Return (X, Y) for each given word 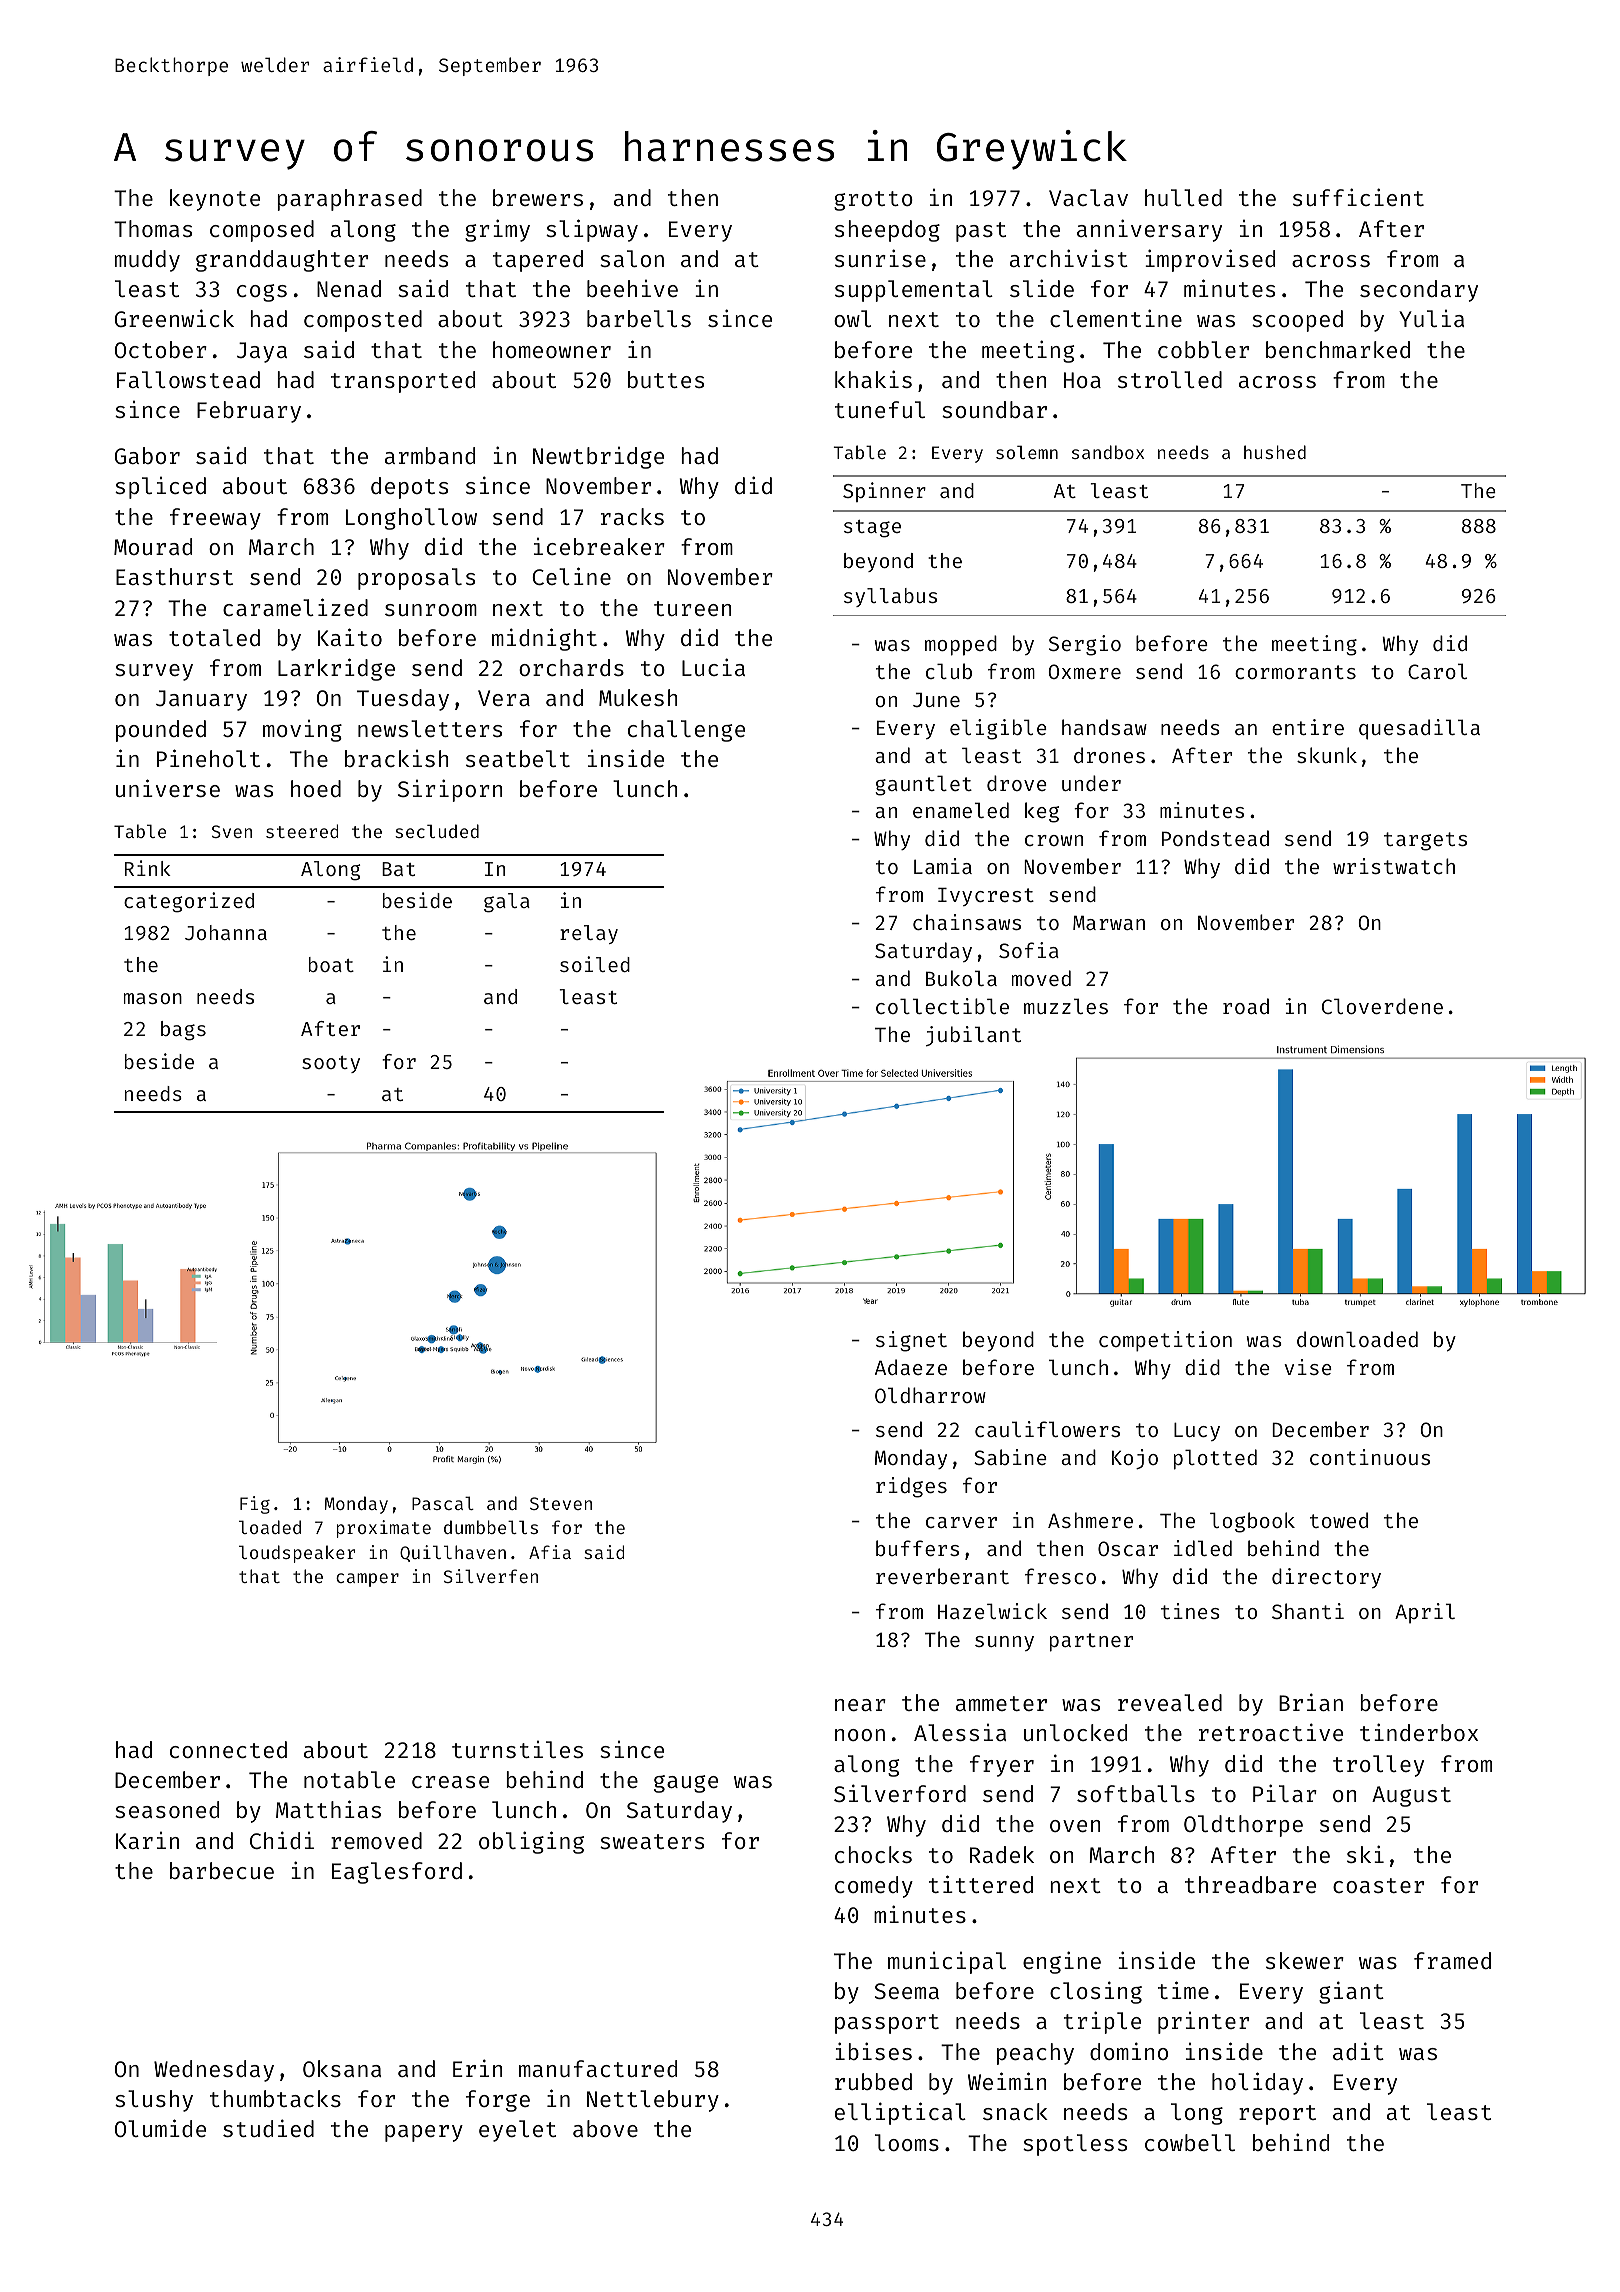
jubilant (973, 1036)
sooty (331, 1064)
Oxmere (1084, 671)
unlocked (1075, 1732)
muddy (147, 261)
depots (409, 488)
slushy (154, 2101)
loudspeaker (297, 1554)
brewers (538, 197)
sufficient (1358, 197)
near (860, 1705)
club (949, 671)
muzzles (1066, 1006)
